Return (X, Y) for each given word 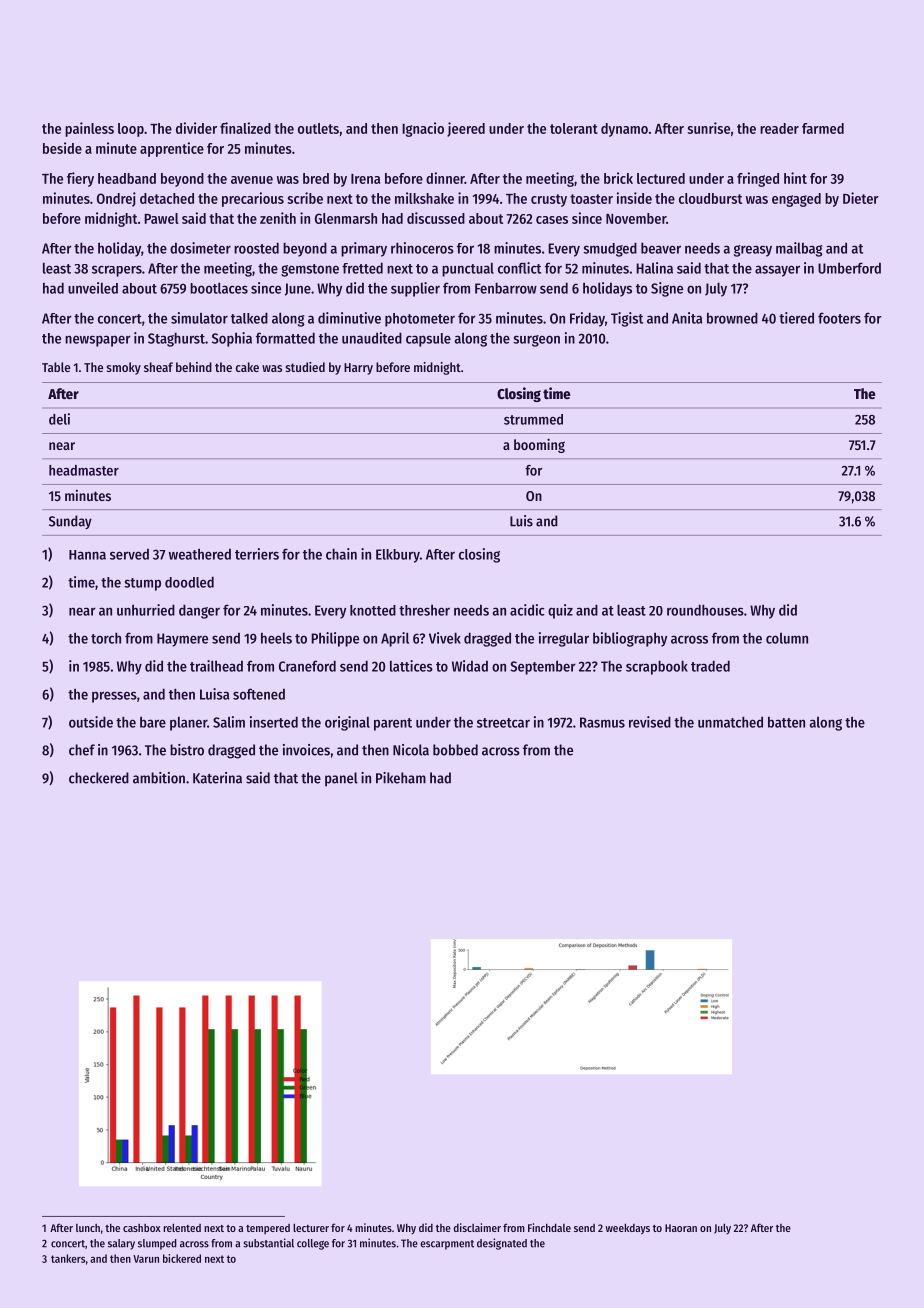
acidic (527, 610)
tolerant (574, 128)
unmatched (730, 722)
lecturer (311, 1227)
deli (59, 419)
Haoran (681, 1228)
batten (786, 722)
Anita (687, 318)
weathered (200, 554)
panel (341, 779)
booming (539, 445)
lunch (88, 1228)
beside (62, 148)
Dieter (861, 198)
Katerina (217, 778)
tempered (268, 1229)
